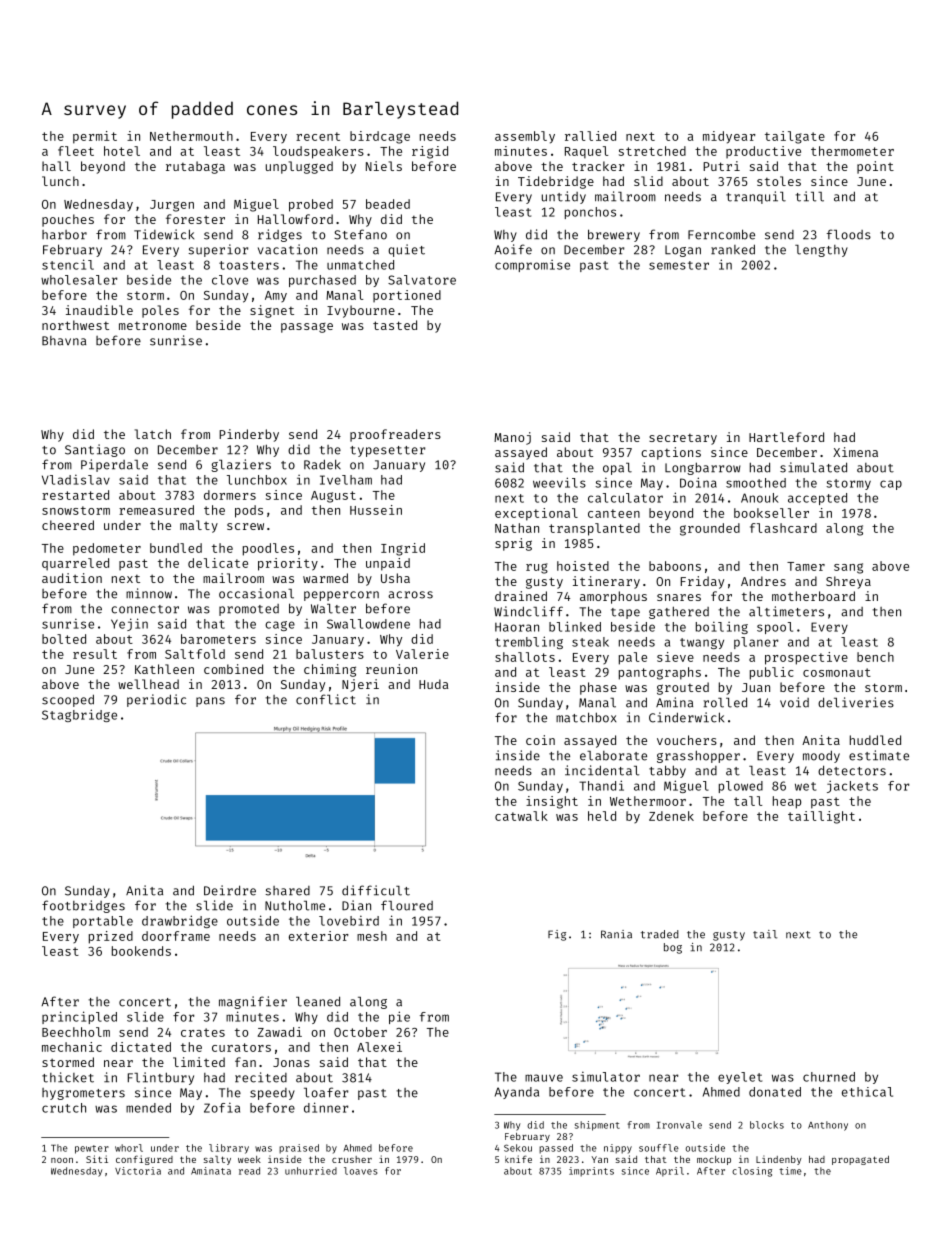  What do you see at coordinates (590, 642) in the screenshot?
I see `steak` at bounding box center [590, 642].
